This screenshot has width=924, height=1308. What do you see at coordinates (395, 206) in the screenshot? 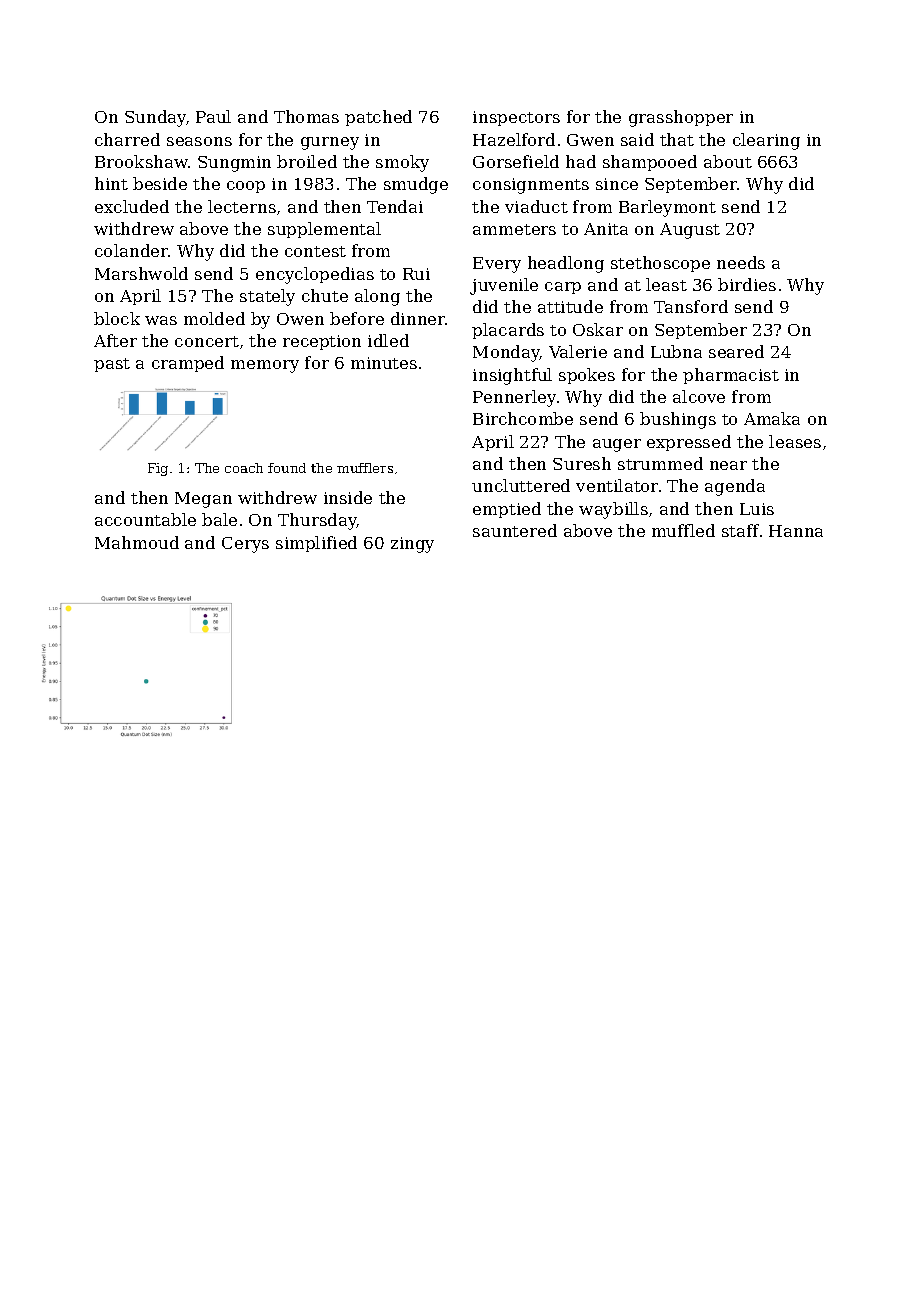
I see `Tendai` at bounding box center [395, 206].
